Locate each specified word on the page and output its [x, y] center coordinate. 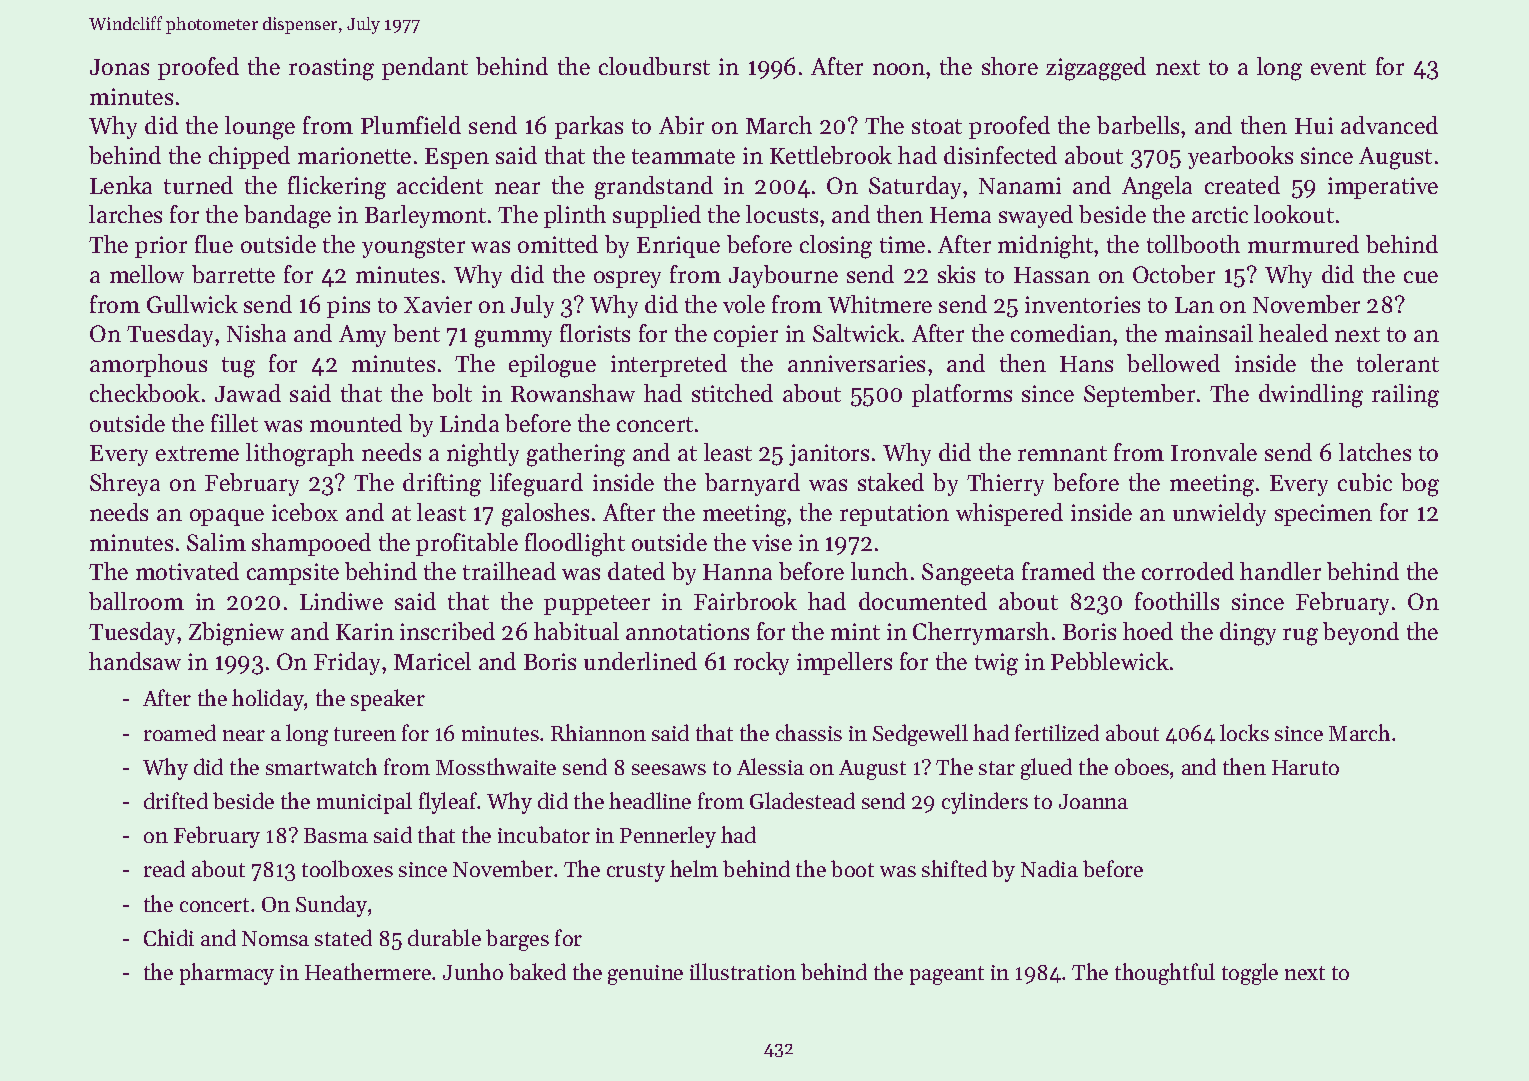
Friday [347, 663]
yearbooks [1240, 157]
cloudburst [654, 66]
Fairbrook [745, 601]
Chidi [169, 937]
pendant [425, 68]
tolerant [1398, 363]
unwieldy [1219, 514]
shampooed [311, 544]
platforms [962, 395]
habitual [576, 631]
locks [1244, 732]
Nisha [256, 333]
